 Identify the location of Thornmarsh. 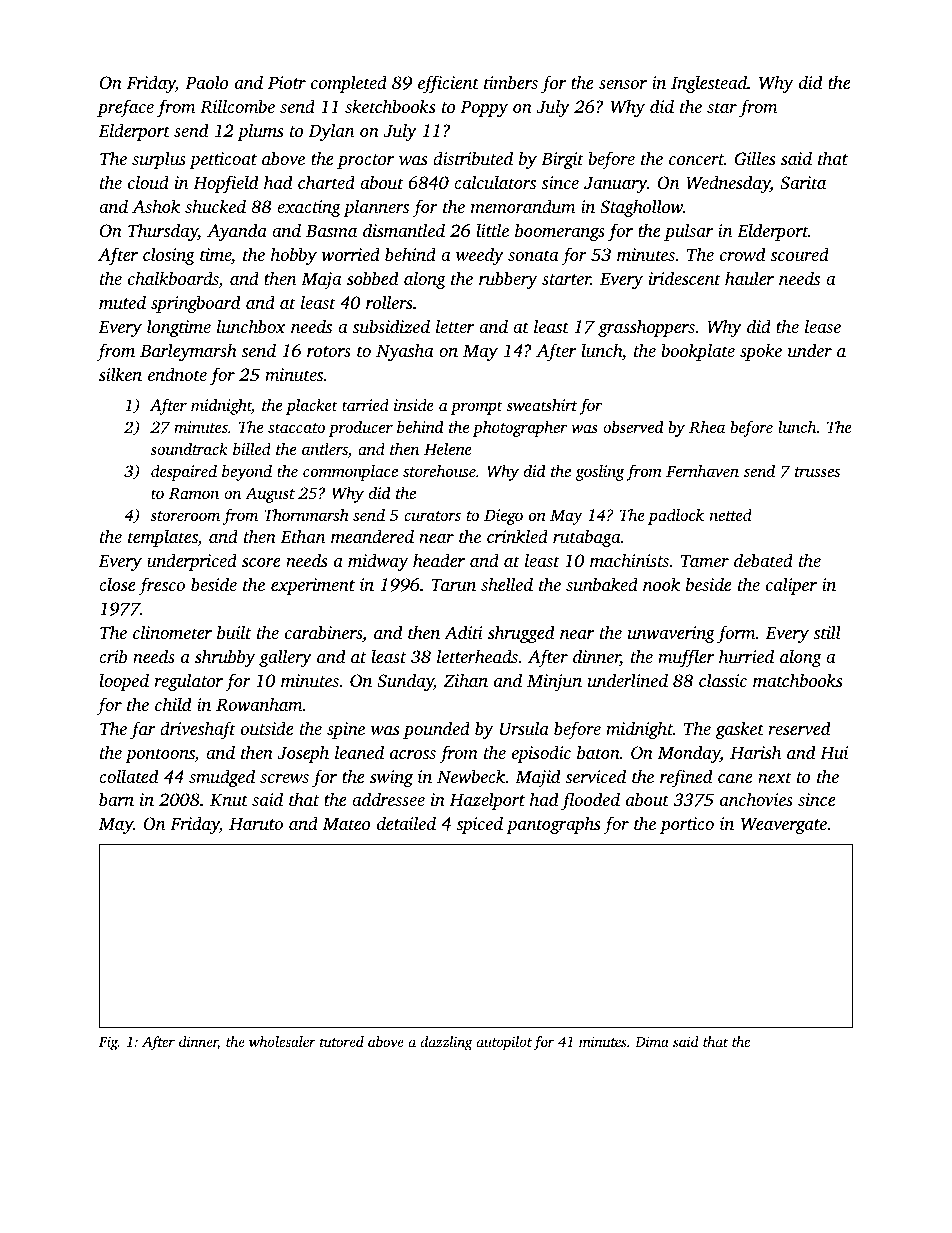
(306, 514).
